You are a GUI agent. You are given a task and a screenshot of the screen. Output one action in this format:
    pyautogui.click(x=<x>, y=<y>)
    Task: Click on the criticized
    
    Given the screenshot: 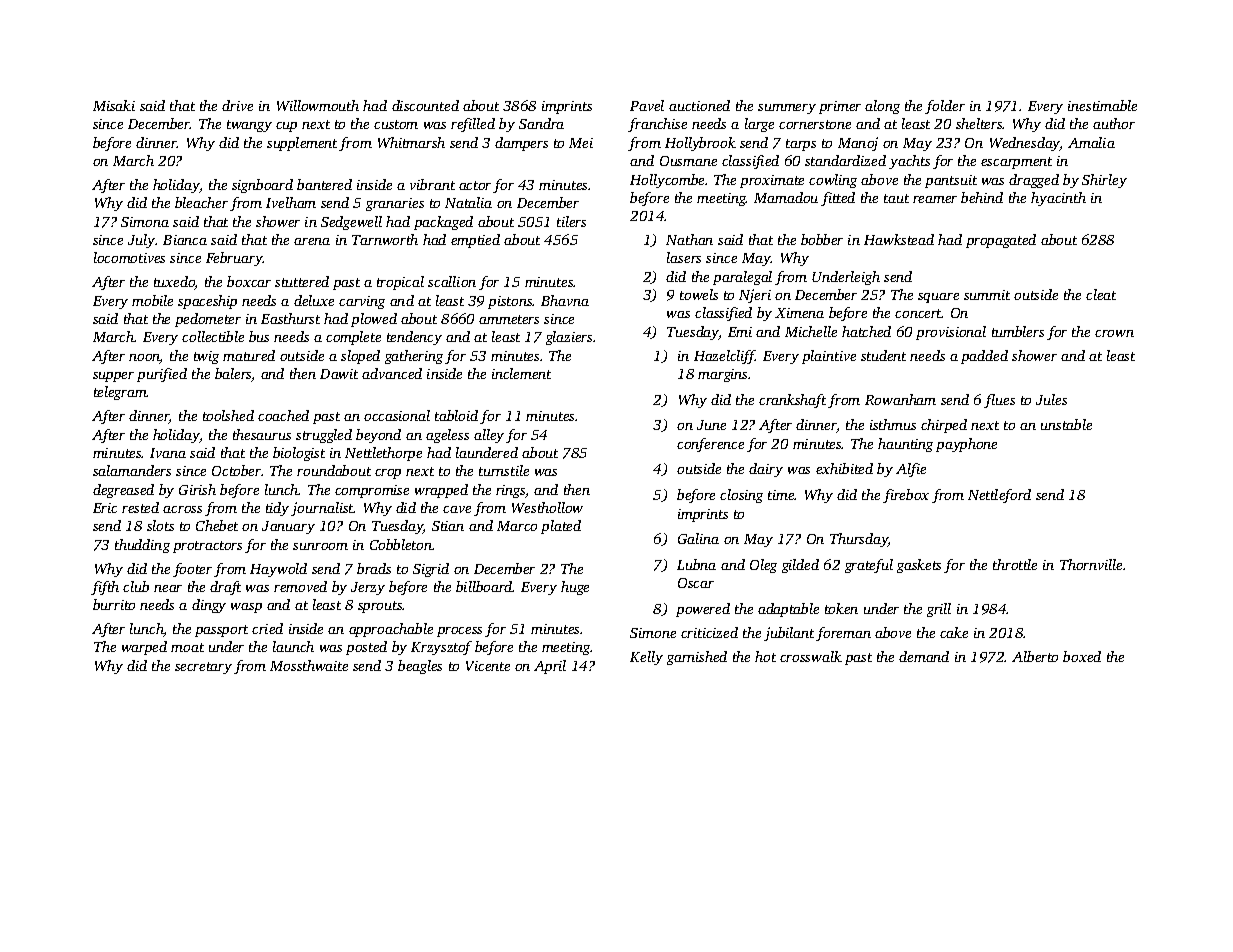 What is the action you would take?
    pyautogui.click(x=709, y=632)
